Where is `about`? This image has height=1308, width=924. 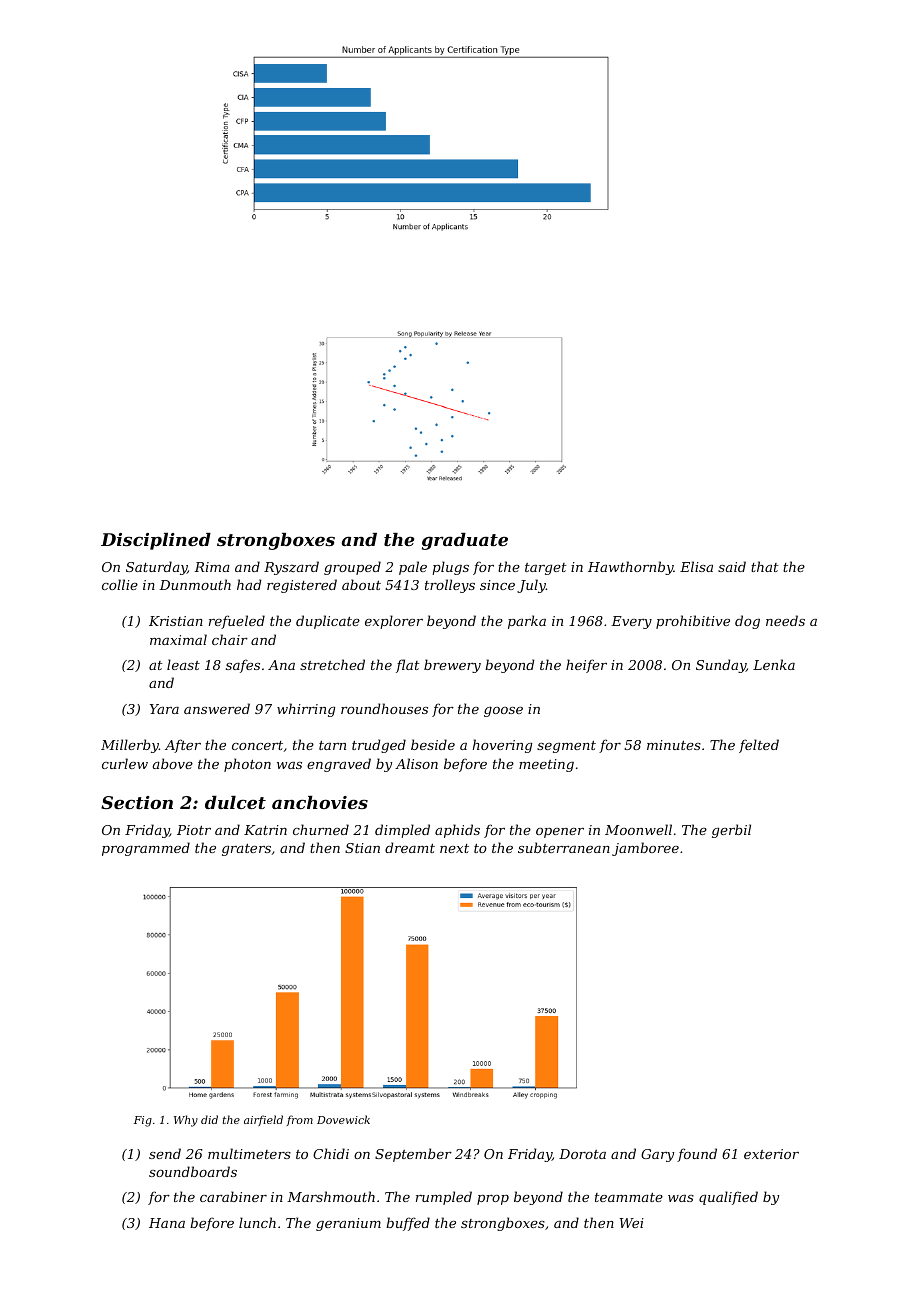 about is located at coordinates (361, 584).
